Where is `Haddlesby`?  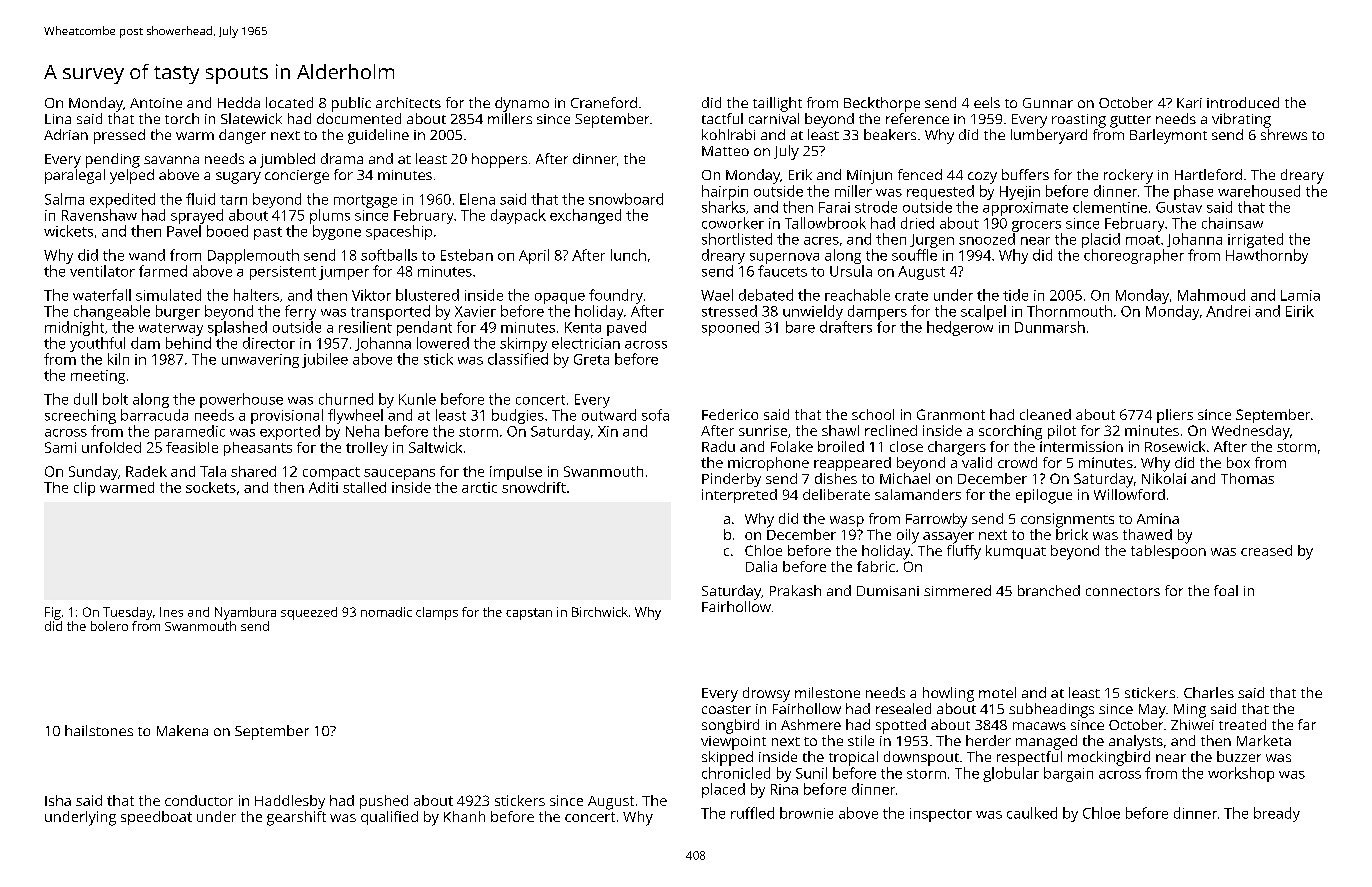 Haddlesby is located at coordinates (290, 802).
